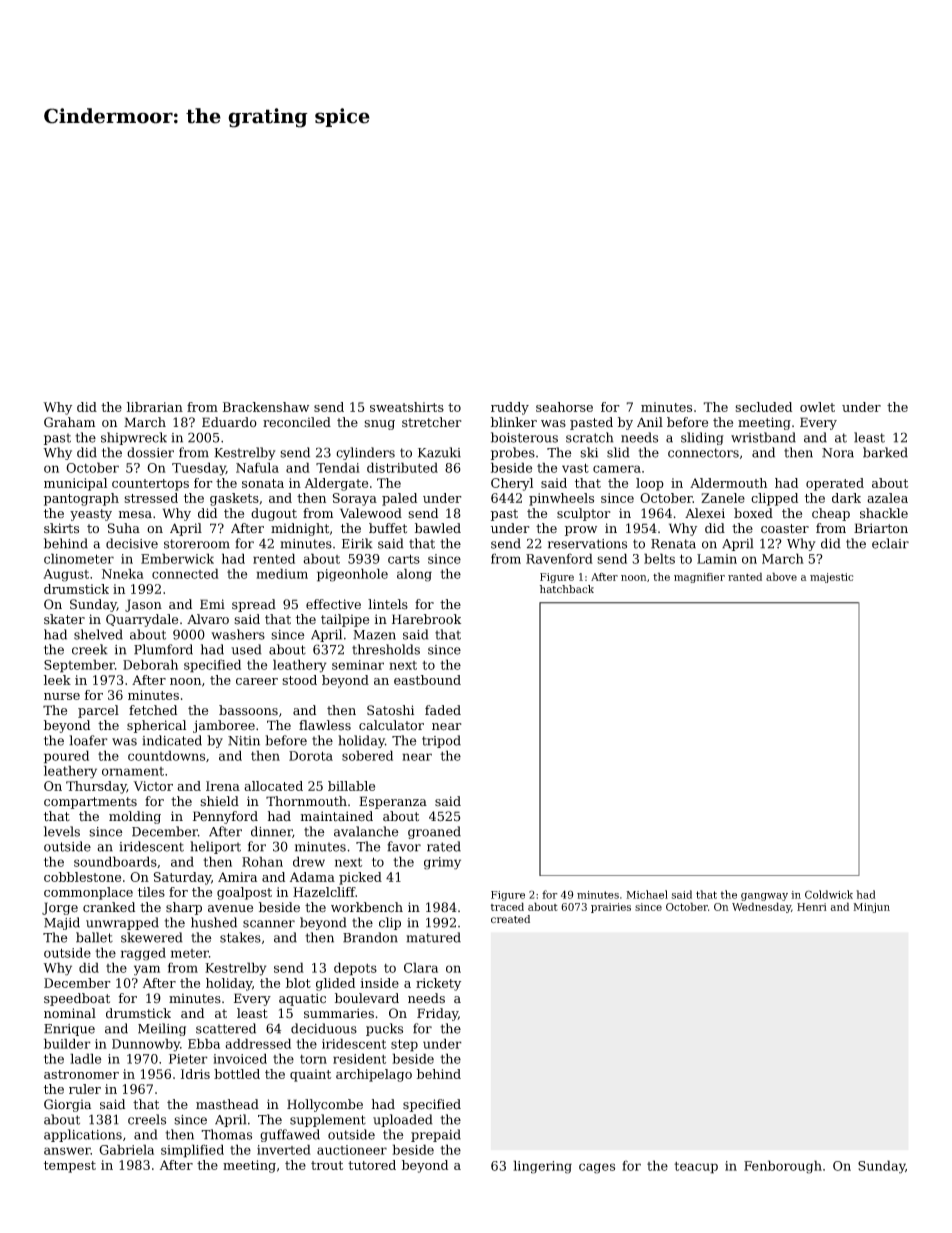 Image resolution: width=952 pixels, height=1233 pixels. Describe the element at coordinates (407, 407) in the image. I see `sweatshirts` at that location.
